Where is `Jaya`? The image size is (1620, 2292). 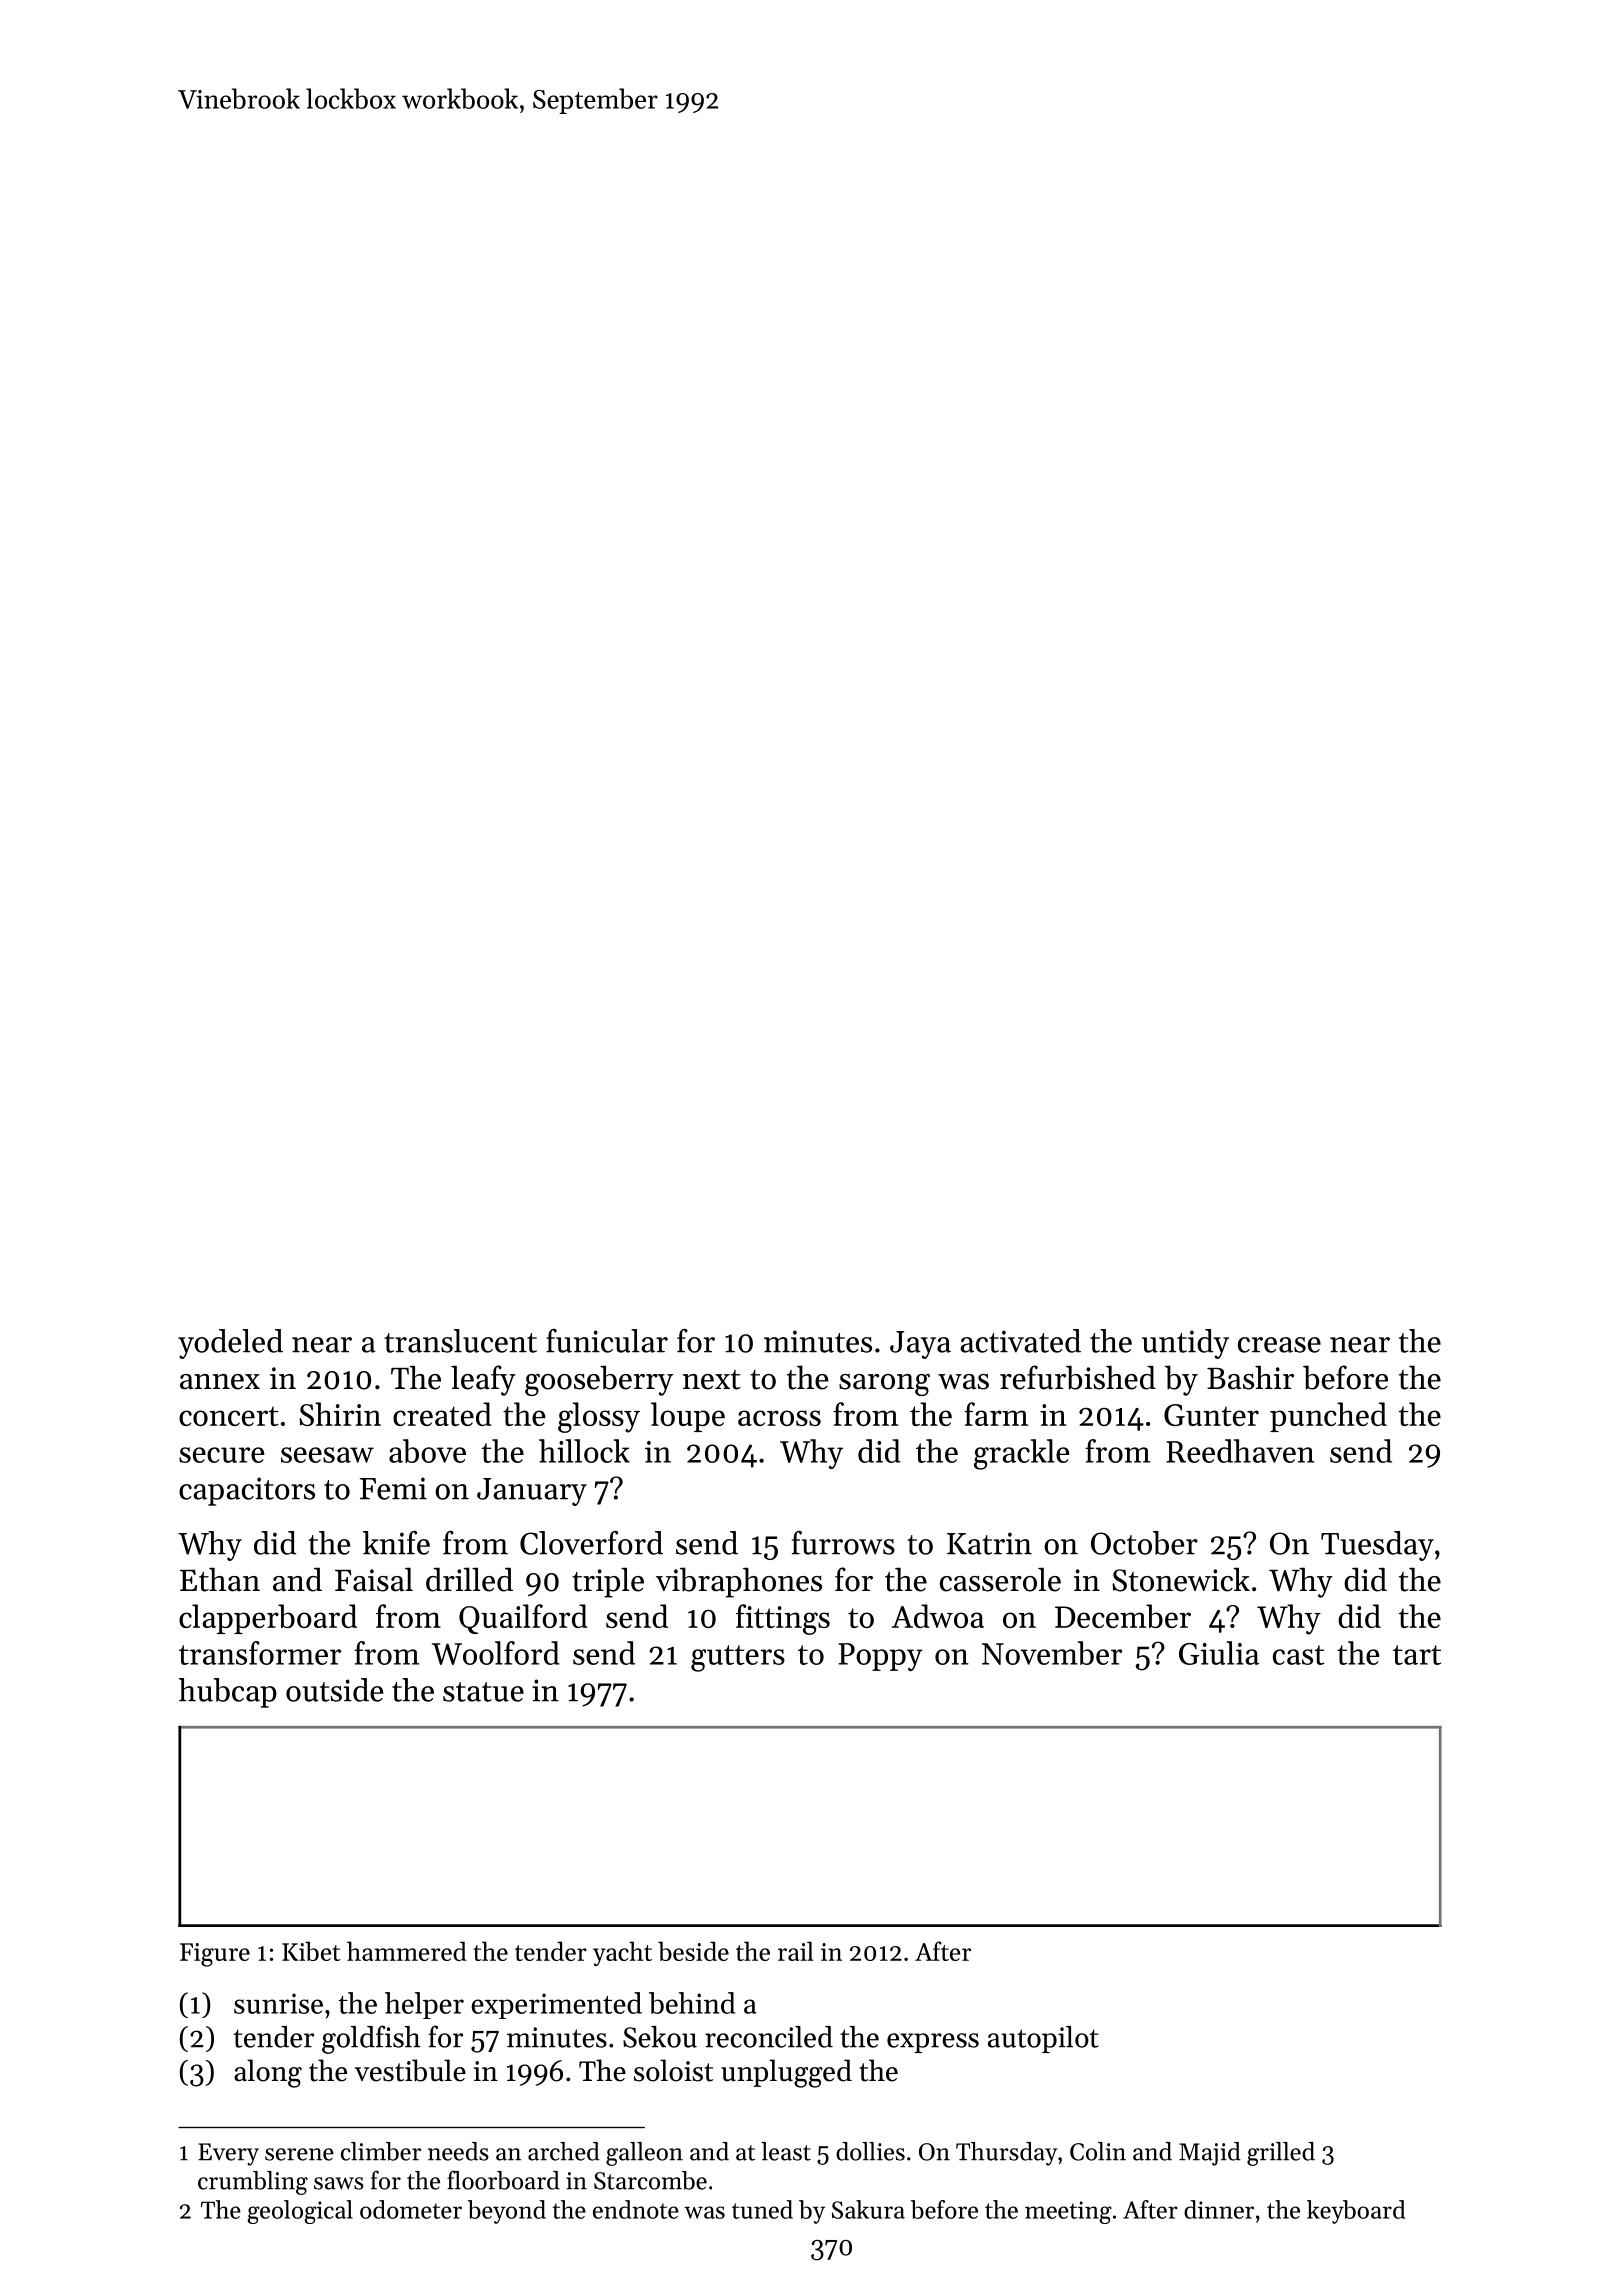 Jaya is located at coordinates (920, 1345).
